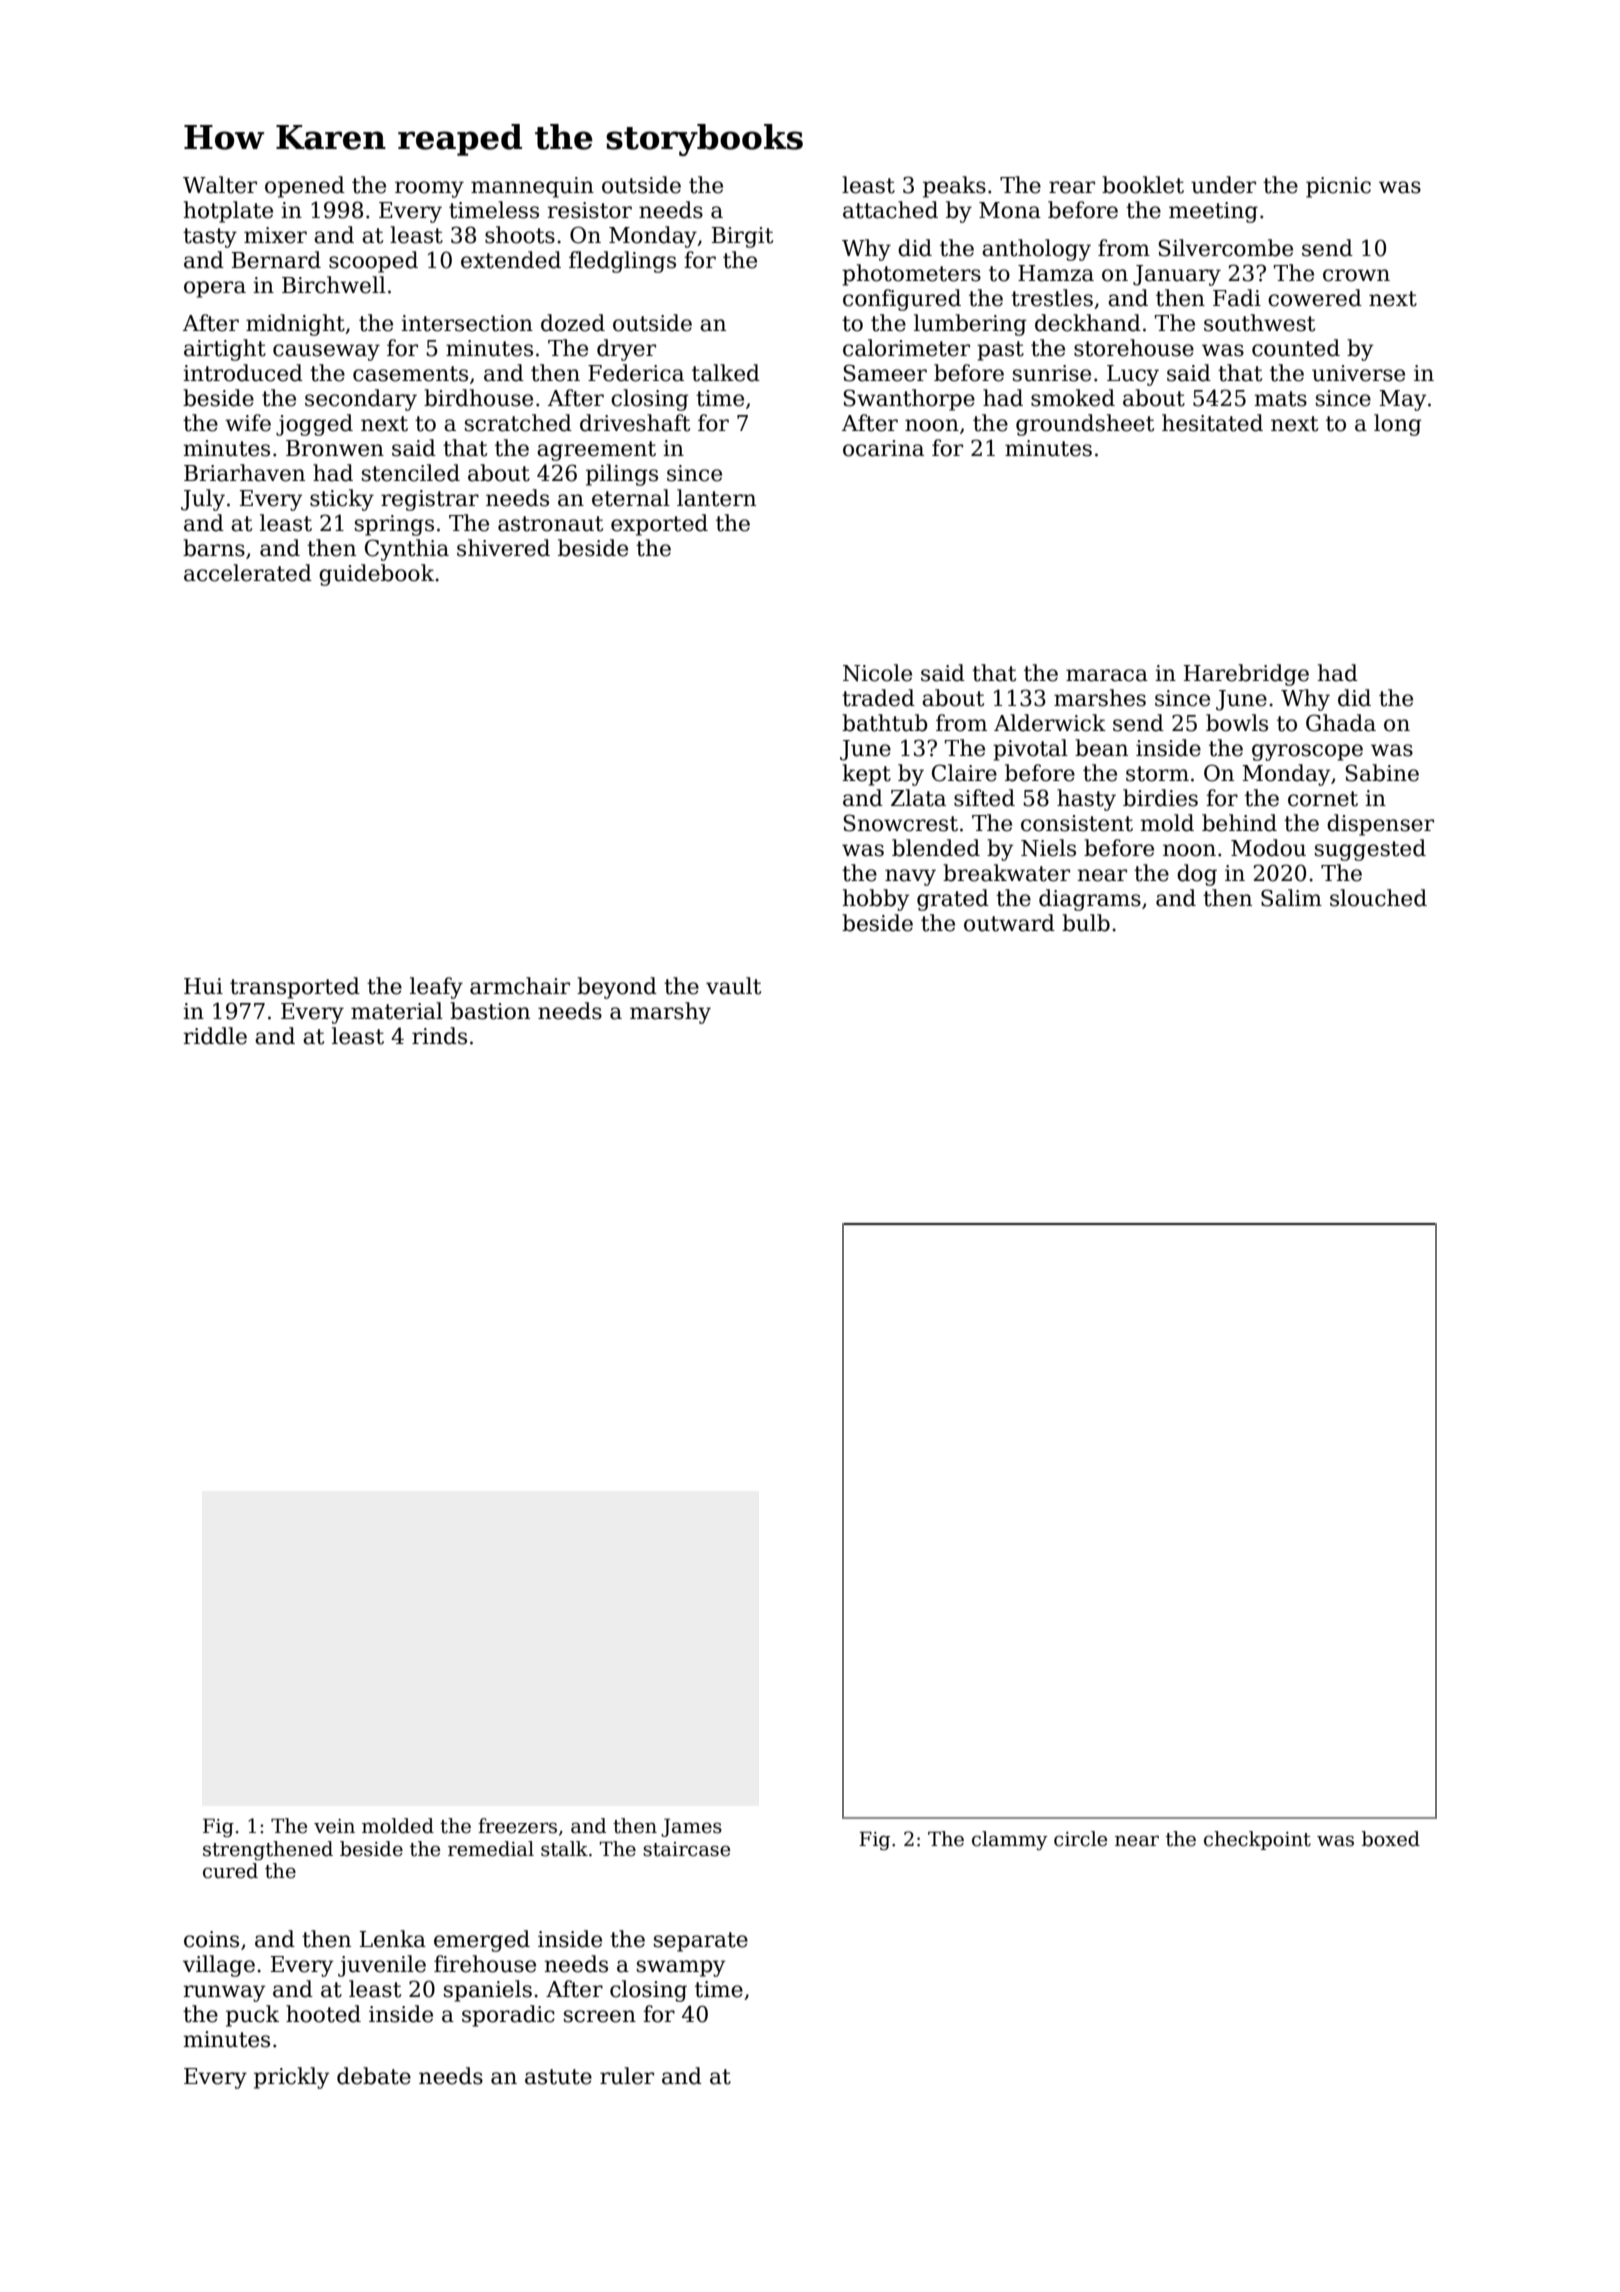  I want to click on vein, so click(334, 1826).
